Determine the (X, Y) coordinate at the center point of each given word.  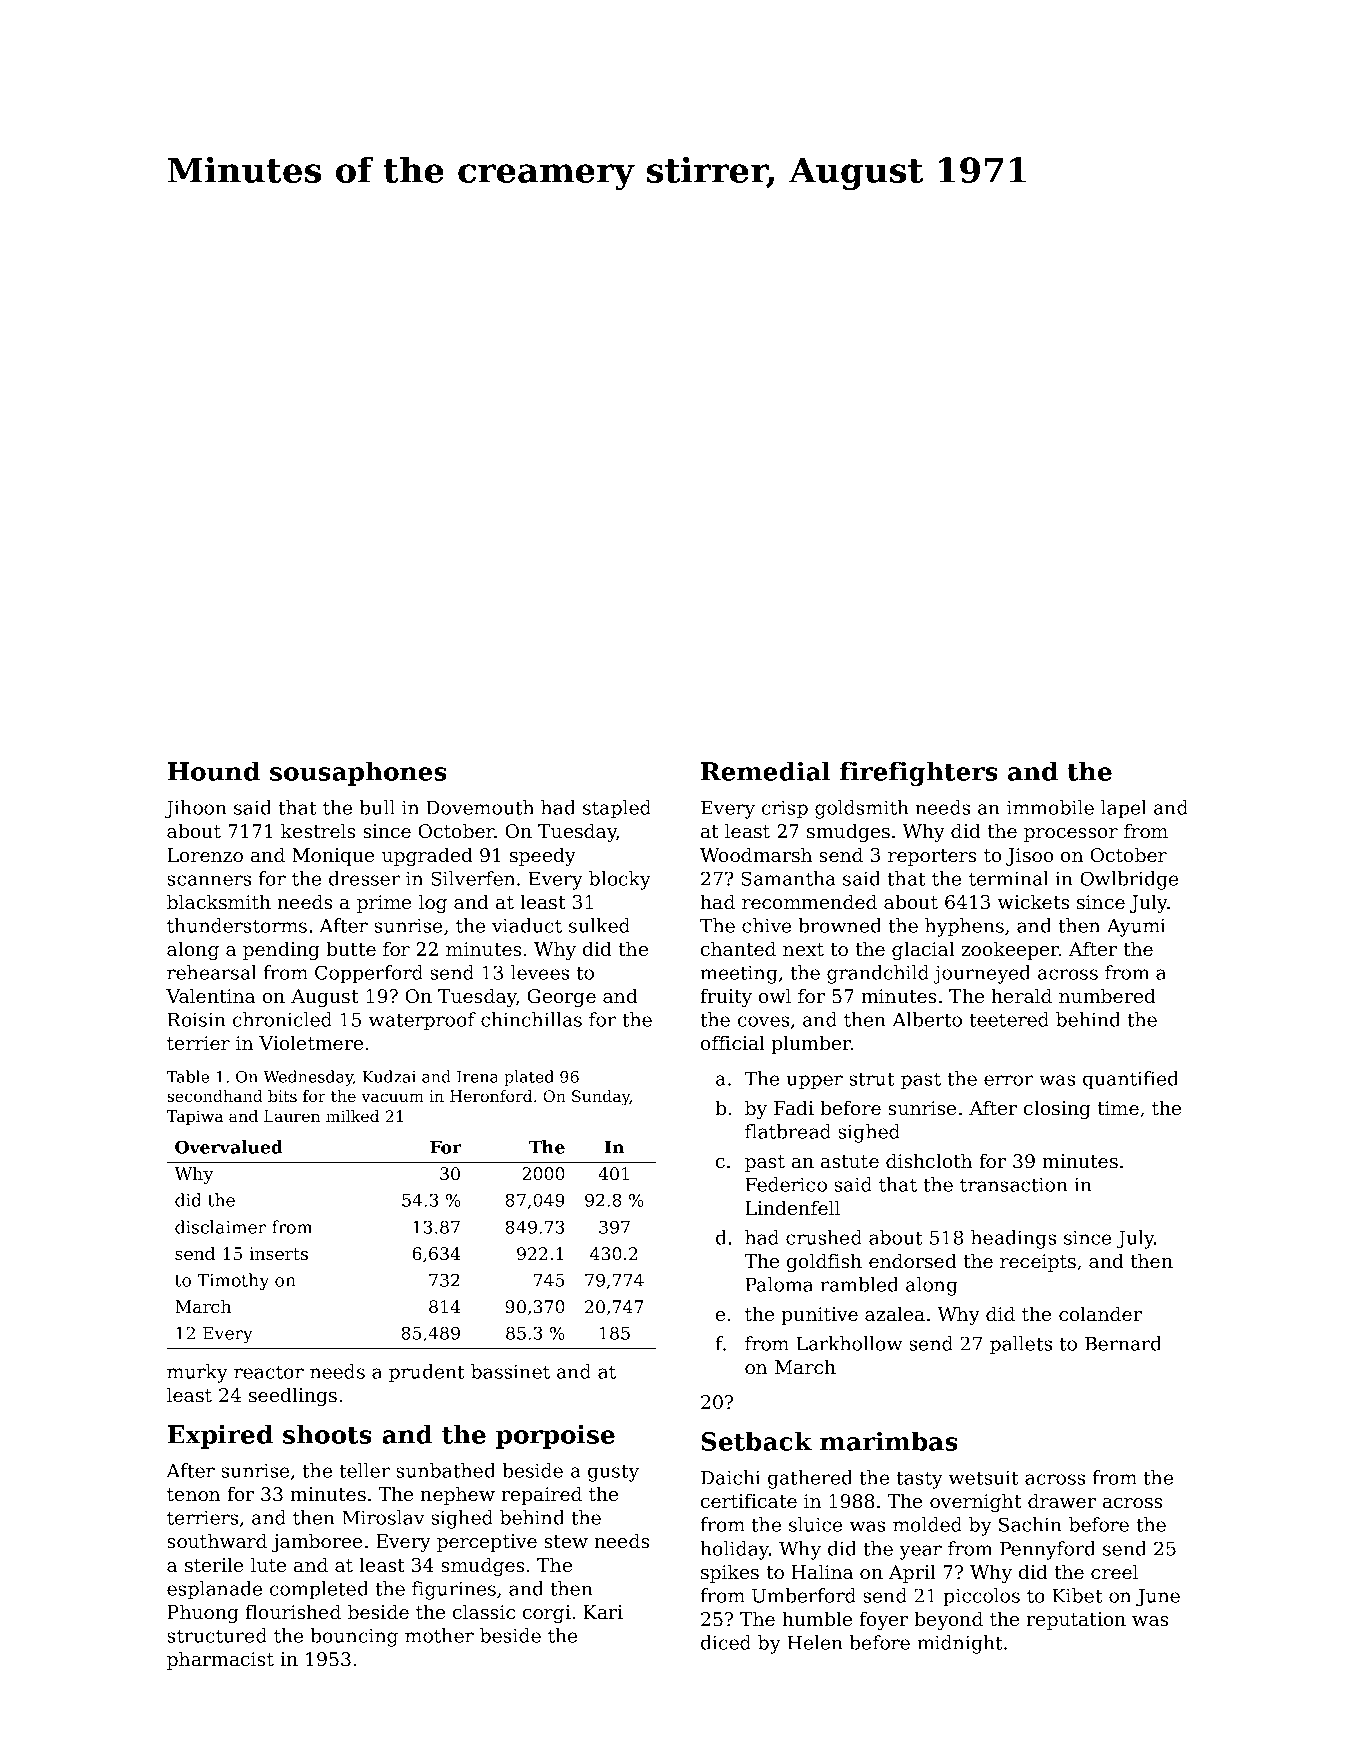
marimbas (889, 1441)
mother (439, 1635)
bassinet (510, 1371)
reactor (269, 1372)
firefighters (919, 773)
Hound (213, 771)
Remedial (766, 771)
